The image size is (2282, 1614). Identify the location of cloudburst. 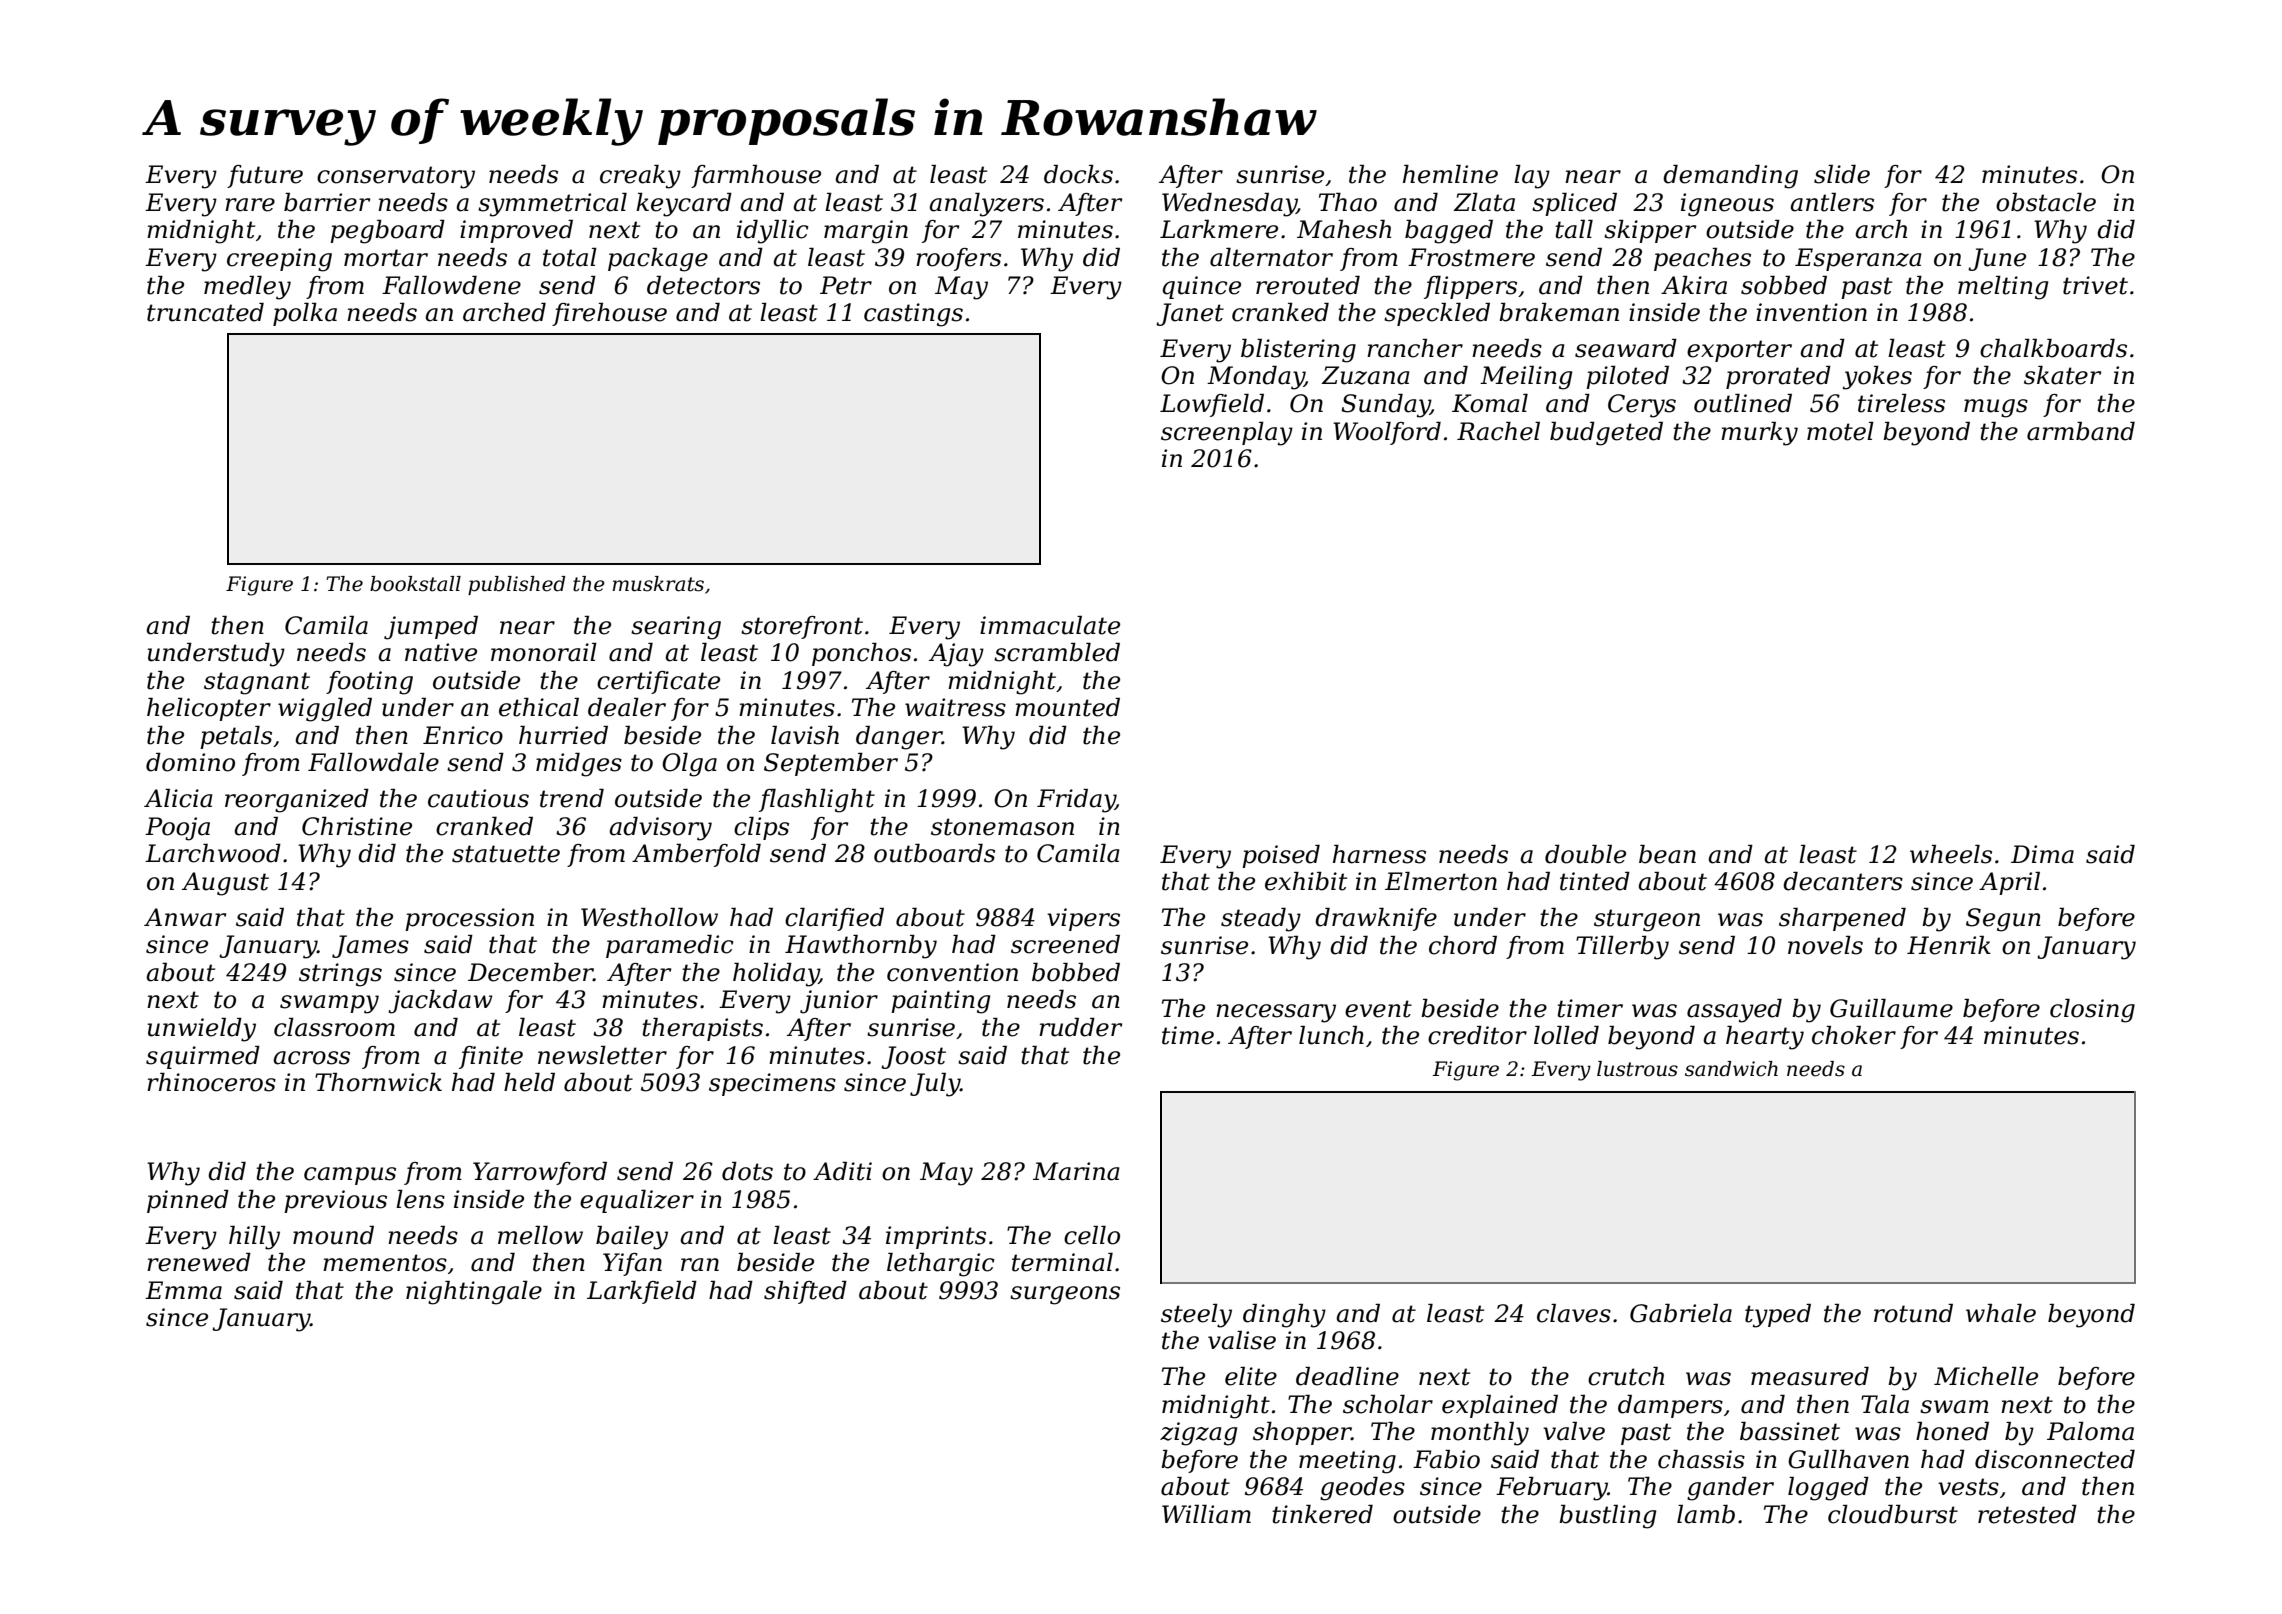
(1893, 1514).
